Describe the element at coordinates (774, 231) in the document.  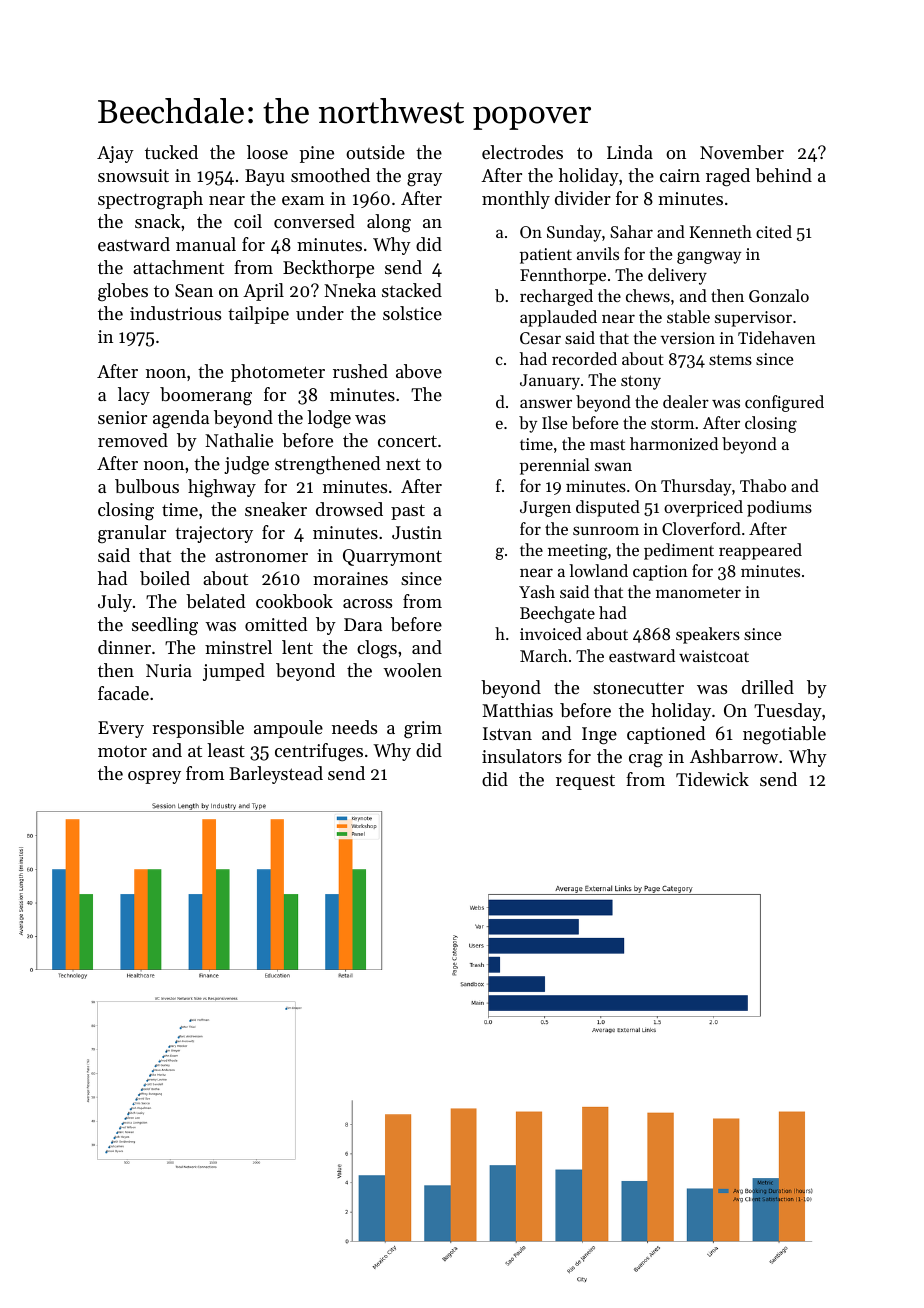
I see `cited` at that location.
